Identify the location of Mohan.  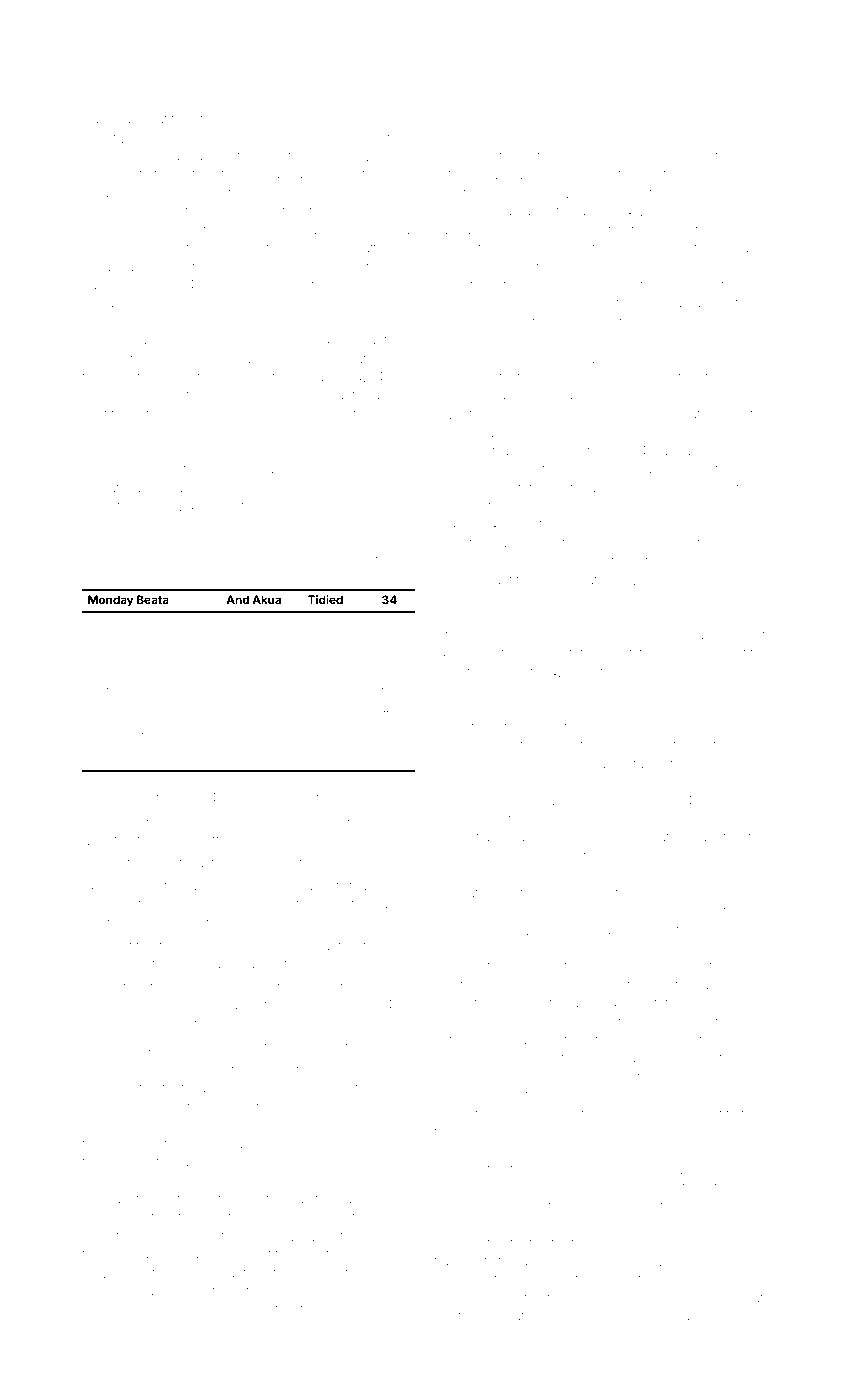
(106, 736).
